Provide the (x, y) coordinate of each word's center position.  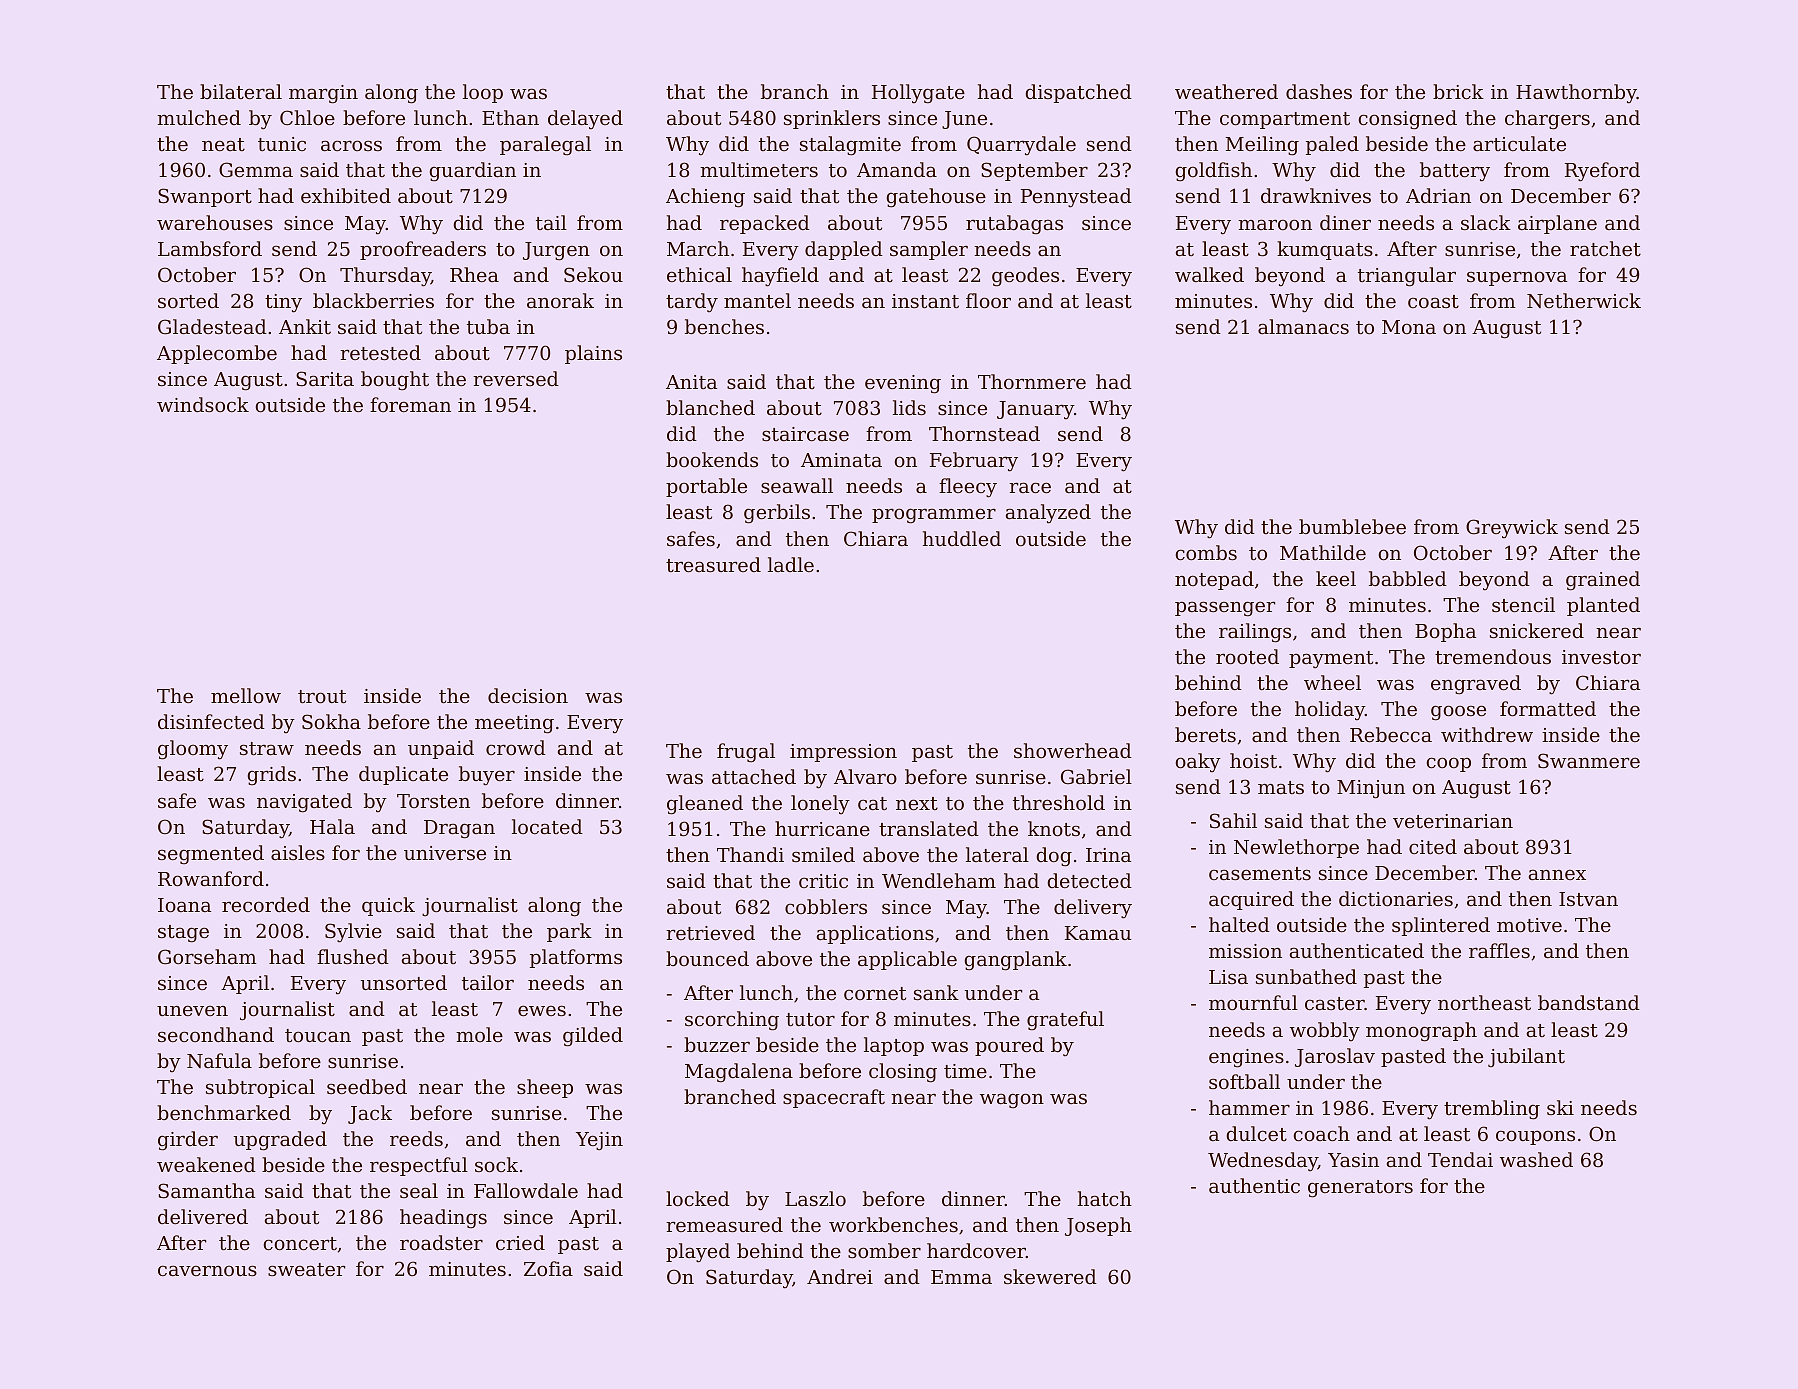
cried (520, 1242)
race (1030, 487)
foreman (410, 404)
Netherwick (1584, 300)
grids (271, 776)
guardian (472, 172)
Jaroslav (1335, 1057)
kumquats (1325, 250)
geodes (1025, 277)
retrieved (710, 932)
